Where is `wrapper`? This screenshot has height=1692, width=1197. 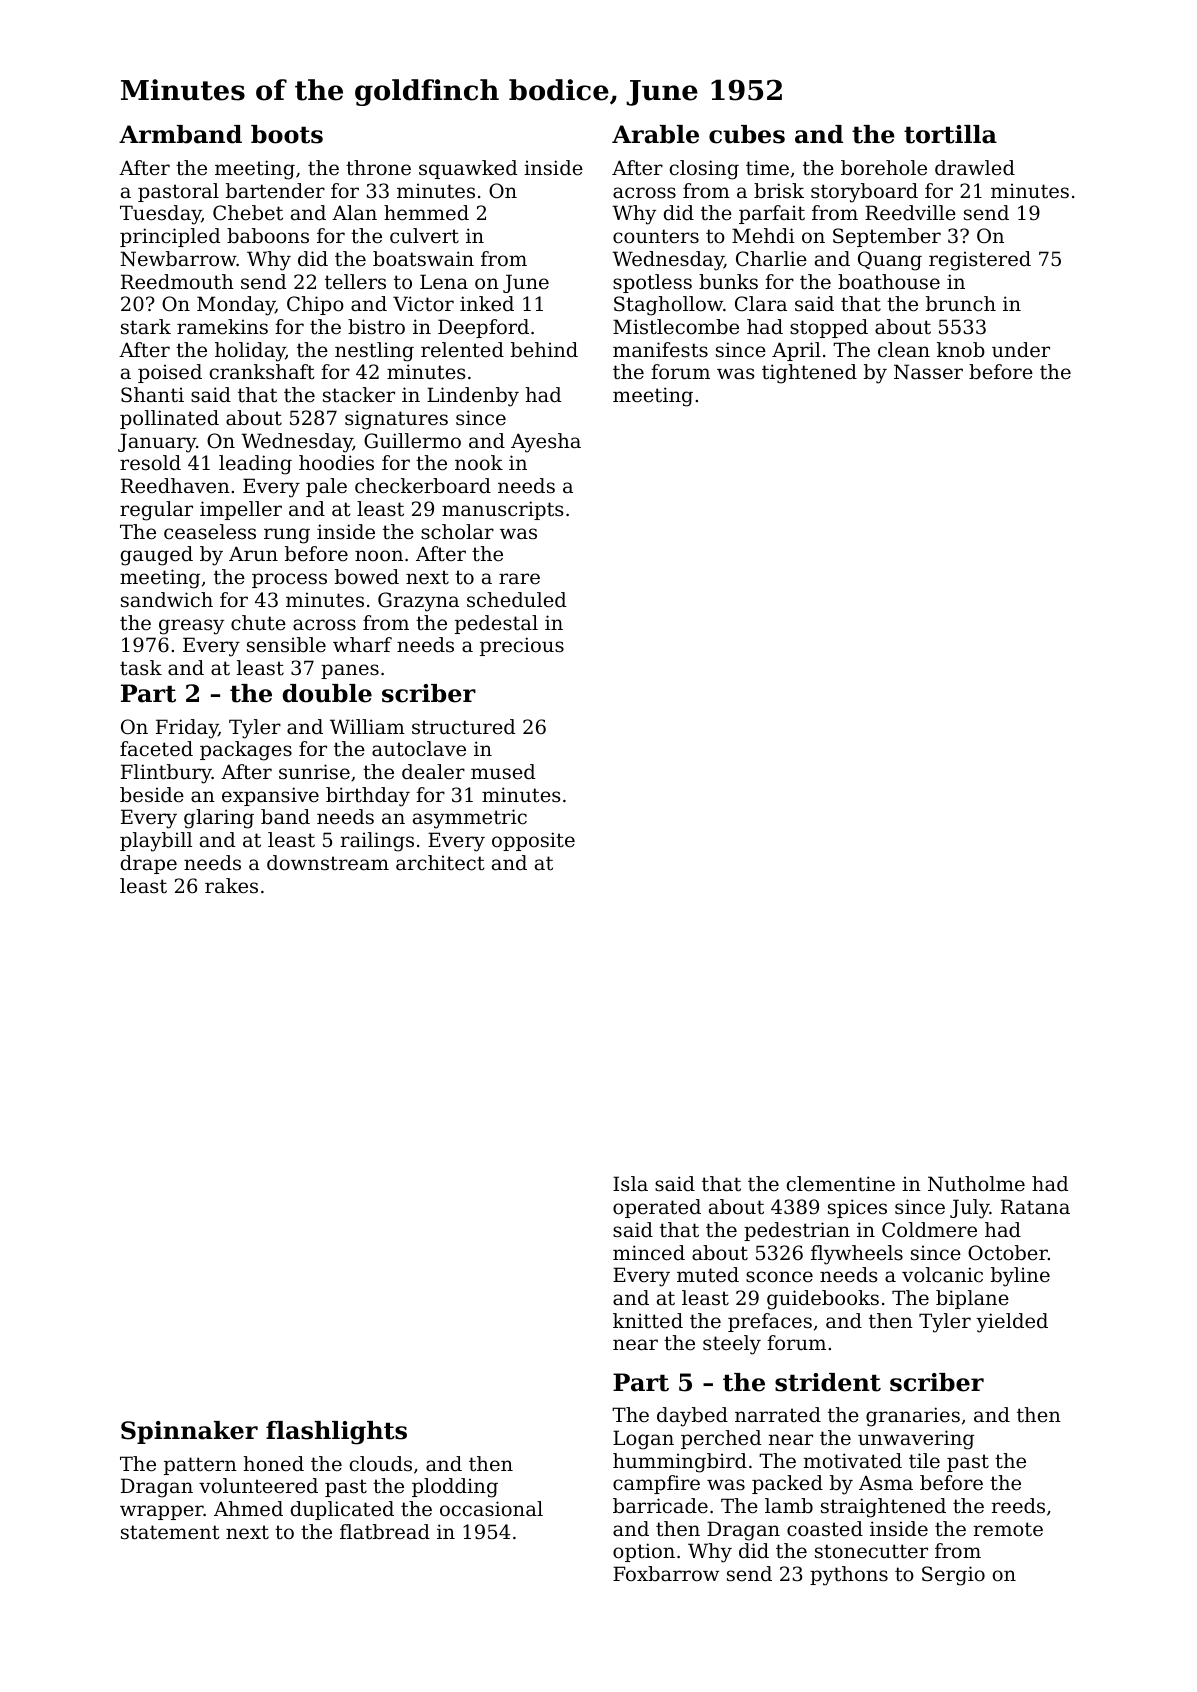 wrapper is located at coordinates (162, 1512).
